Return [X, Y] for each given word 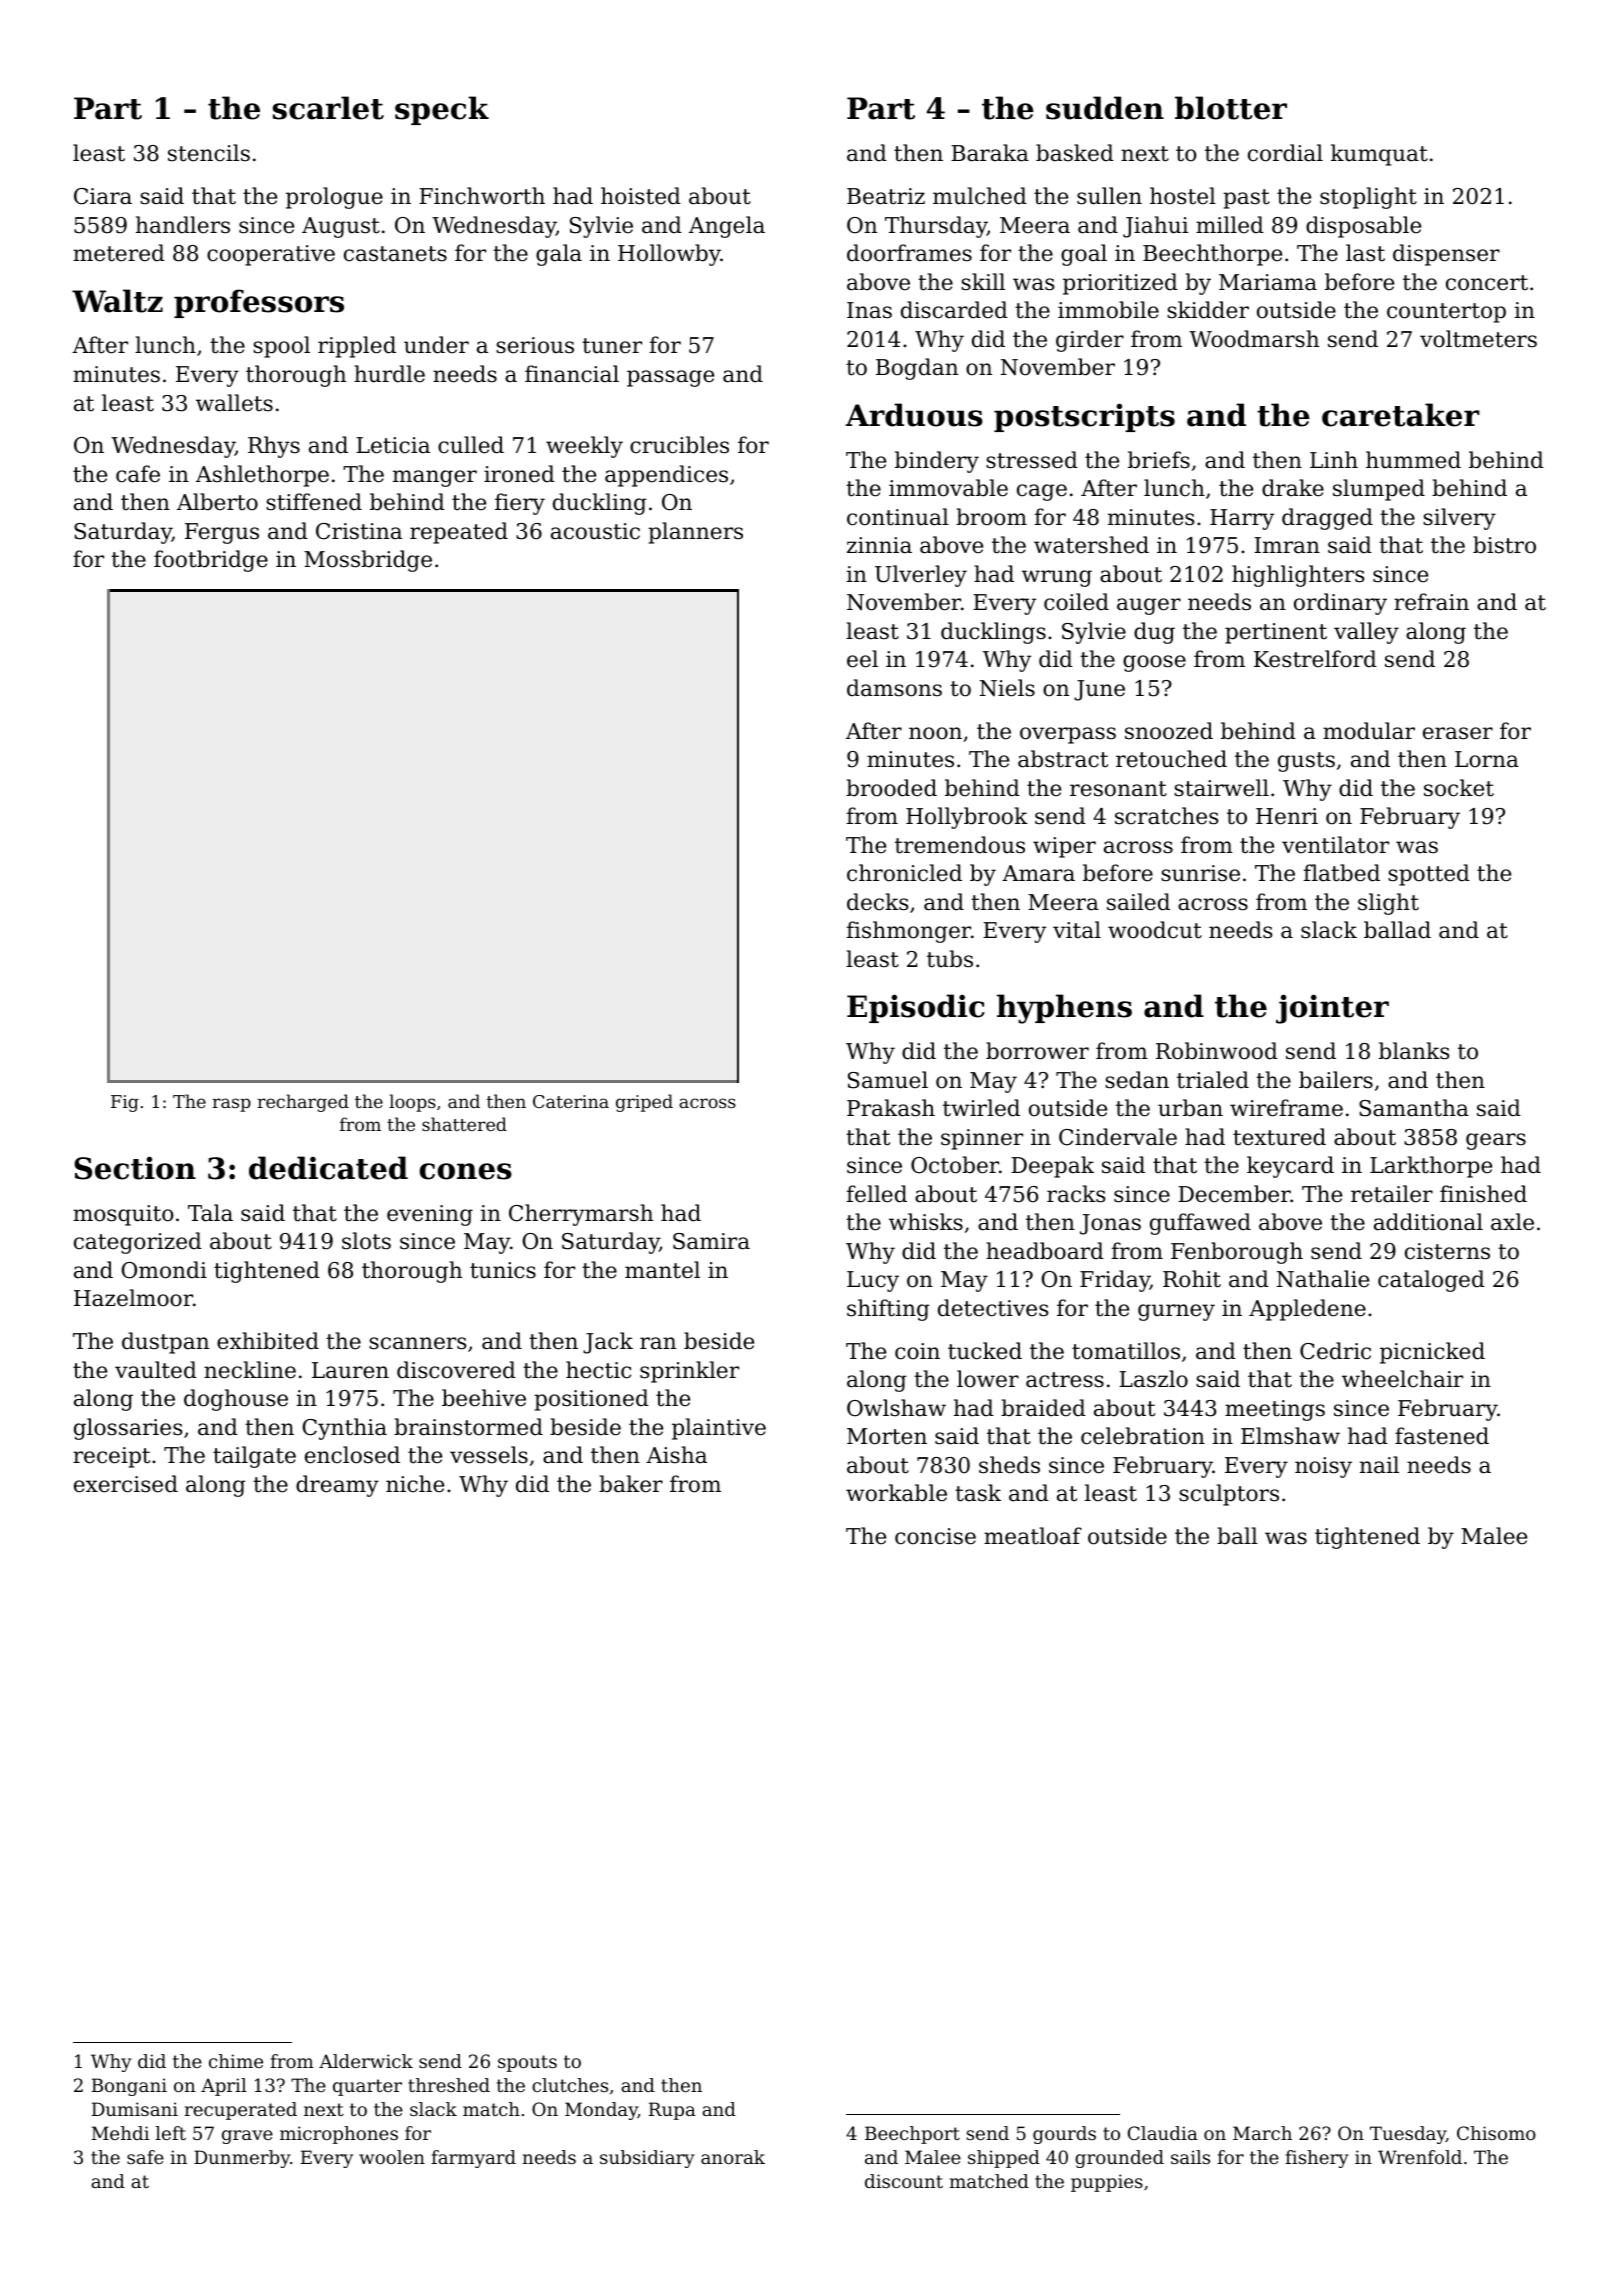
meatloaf [1033, 1536]
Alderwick [366, 2061]
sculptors [1229, 1495]
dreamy [337, 1486]
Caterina [571, 1101]
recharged [303, 1103]
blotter [1231, 108]
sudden [1105, 108]
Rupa [672, 2111]
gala [559, 255]
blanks [1414, 1051]
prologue [334, 198]
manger [435, 478]
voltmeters [1478, 339]
